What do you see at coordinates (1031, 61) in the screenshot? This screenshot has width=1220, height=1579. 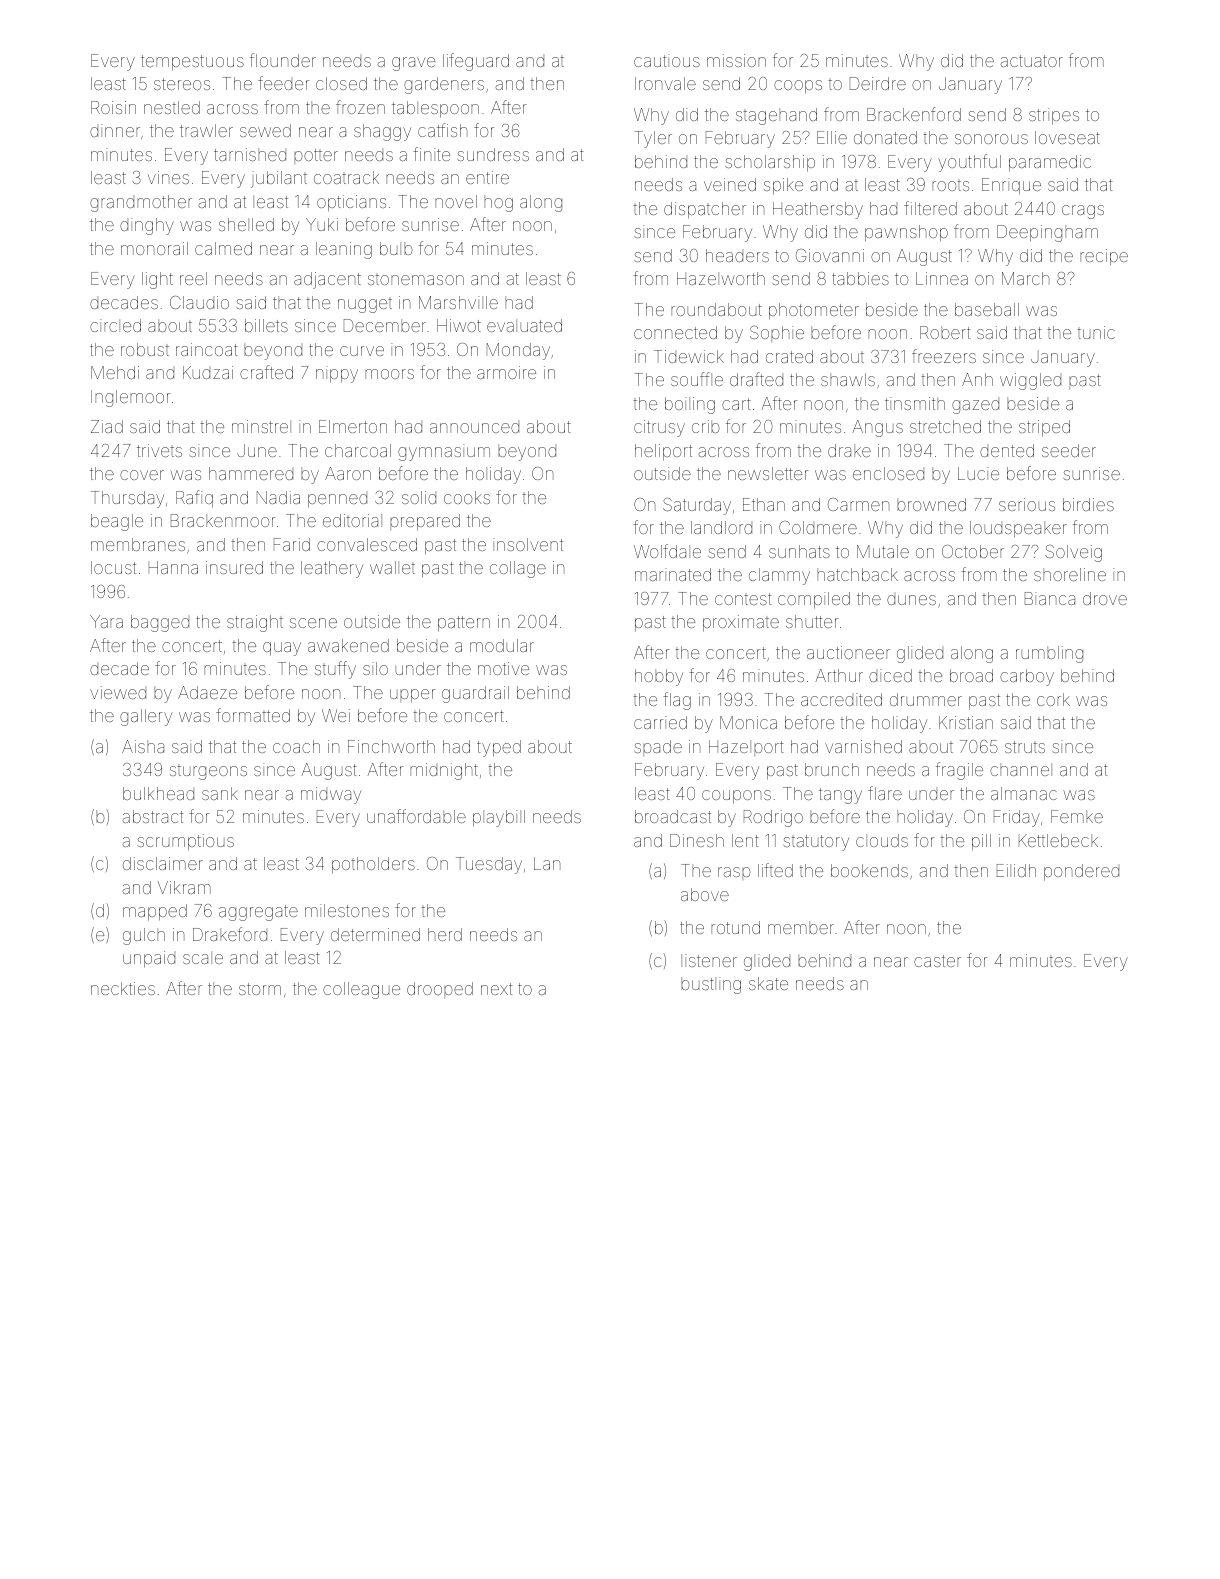 I see `actuator` at bounding box center [1031, 61].
